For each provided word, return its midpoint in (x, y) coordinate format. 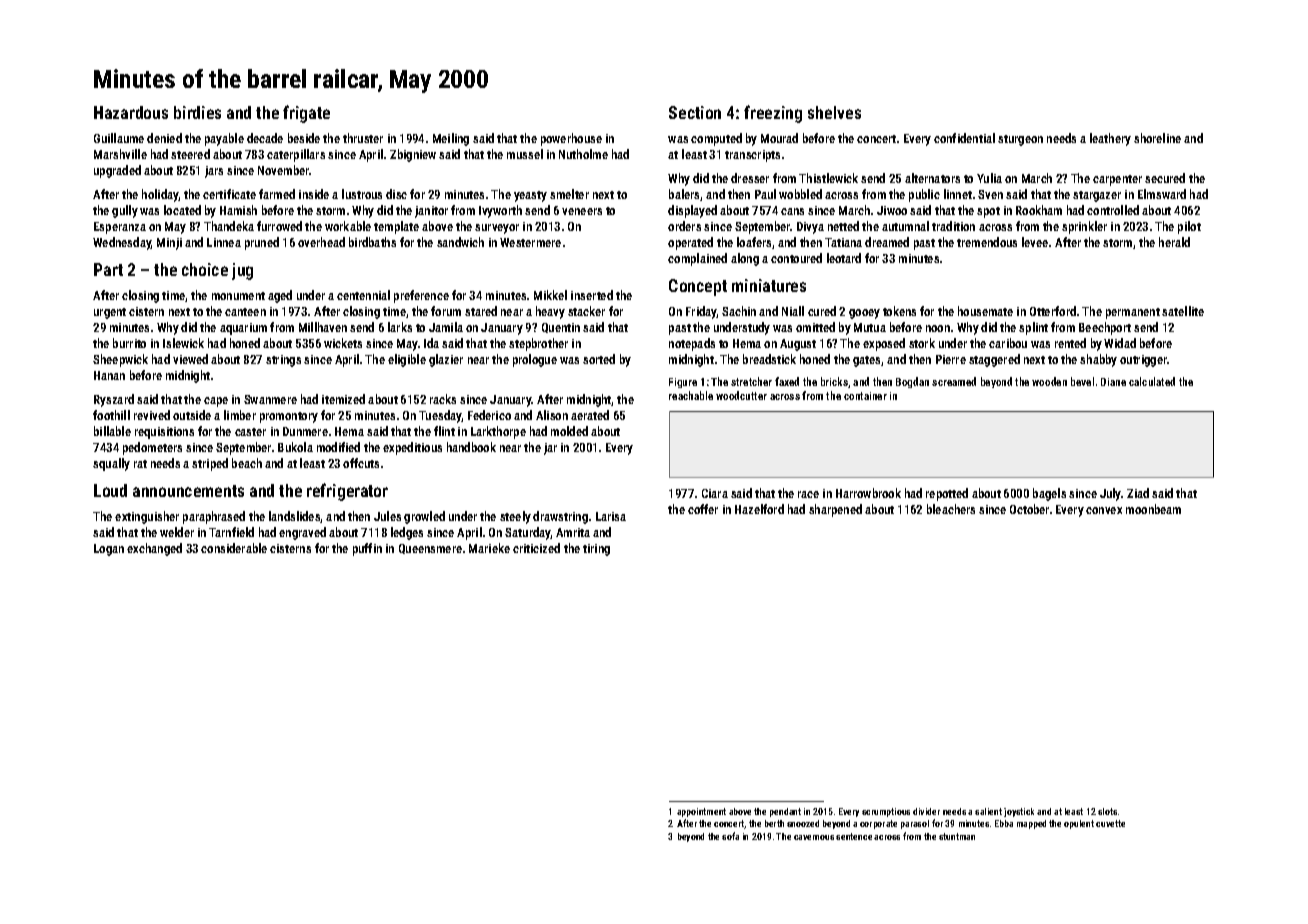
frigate (306, 114)
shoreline (1157, 138)
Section (695, 112)
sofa (730, 836)
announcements (188, 491)
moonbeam (1153, 509)
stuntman (957, 836)
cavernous (814, 837)
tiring (596, 550)
